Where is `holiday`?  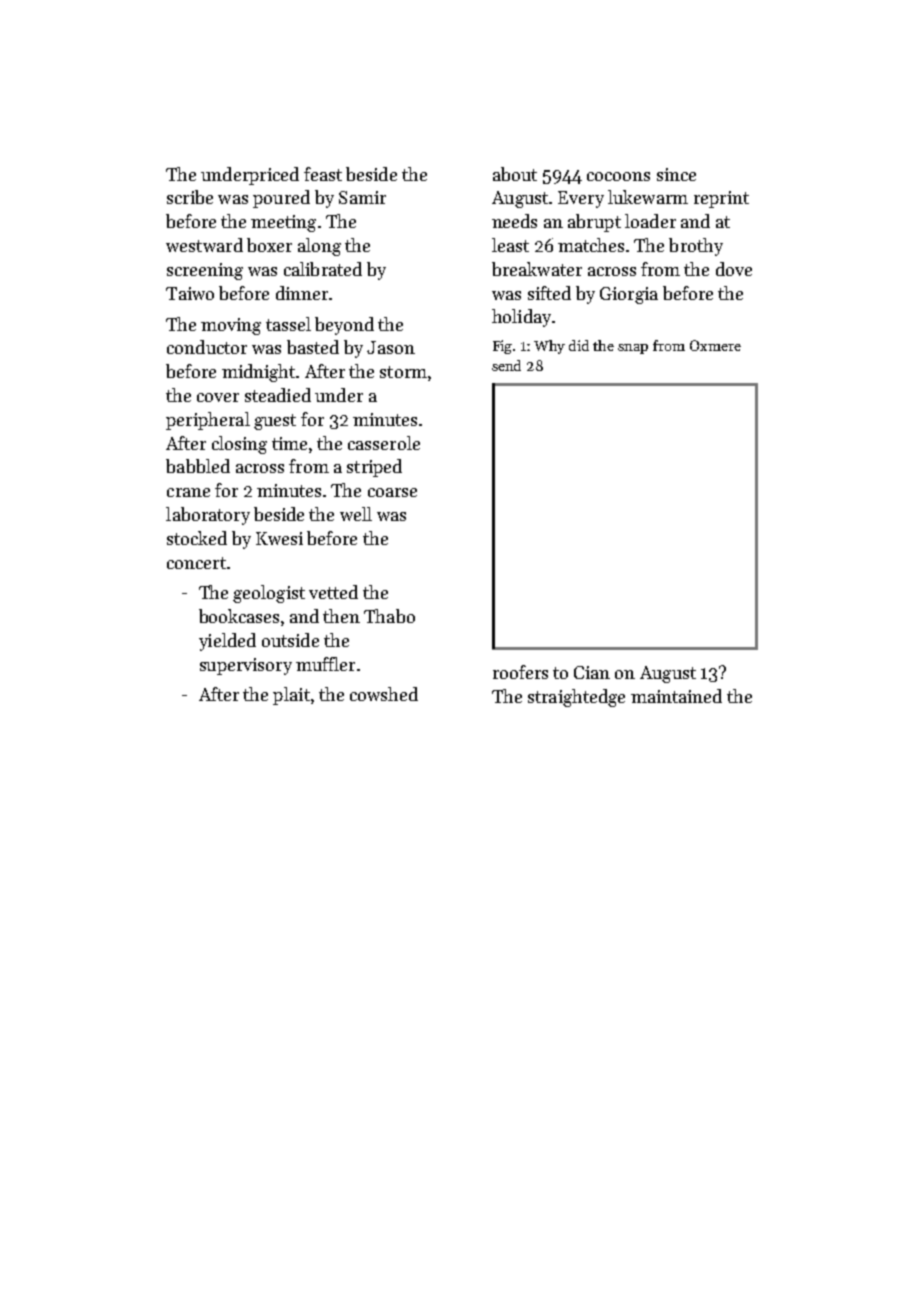 holiday is located at coordinates (521, 318).
